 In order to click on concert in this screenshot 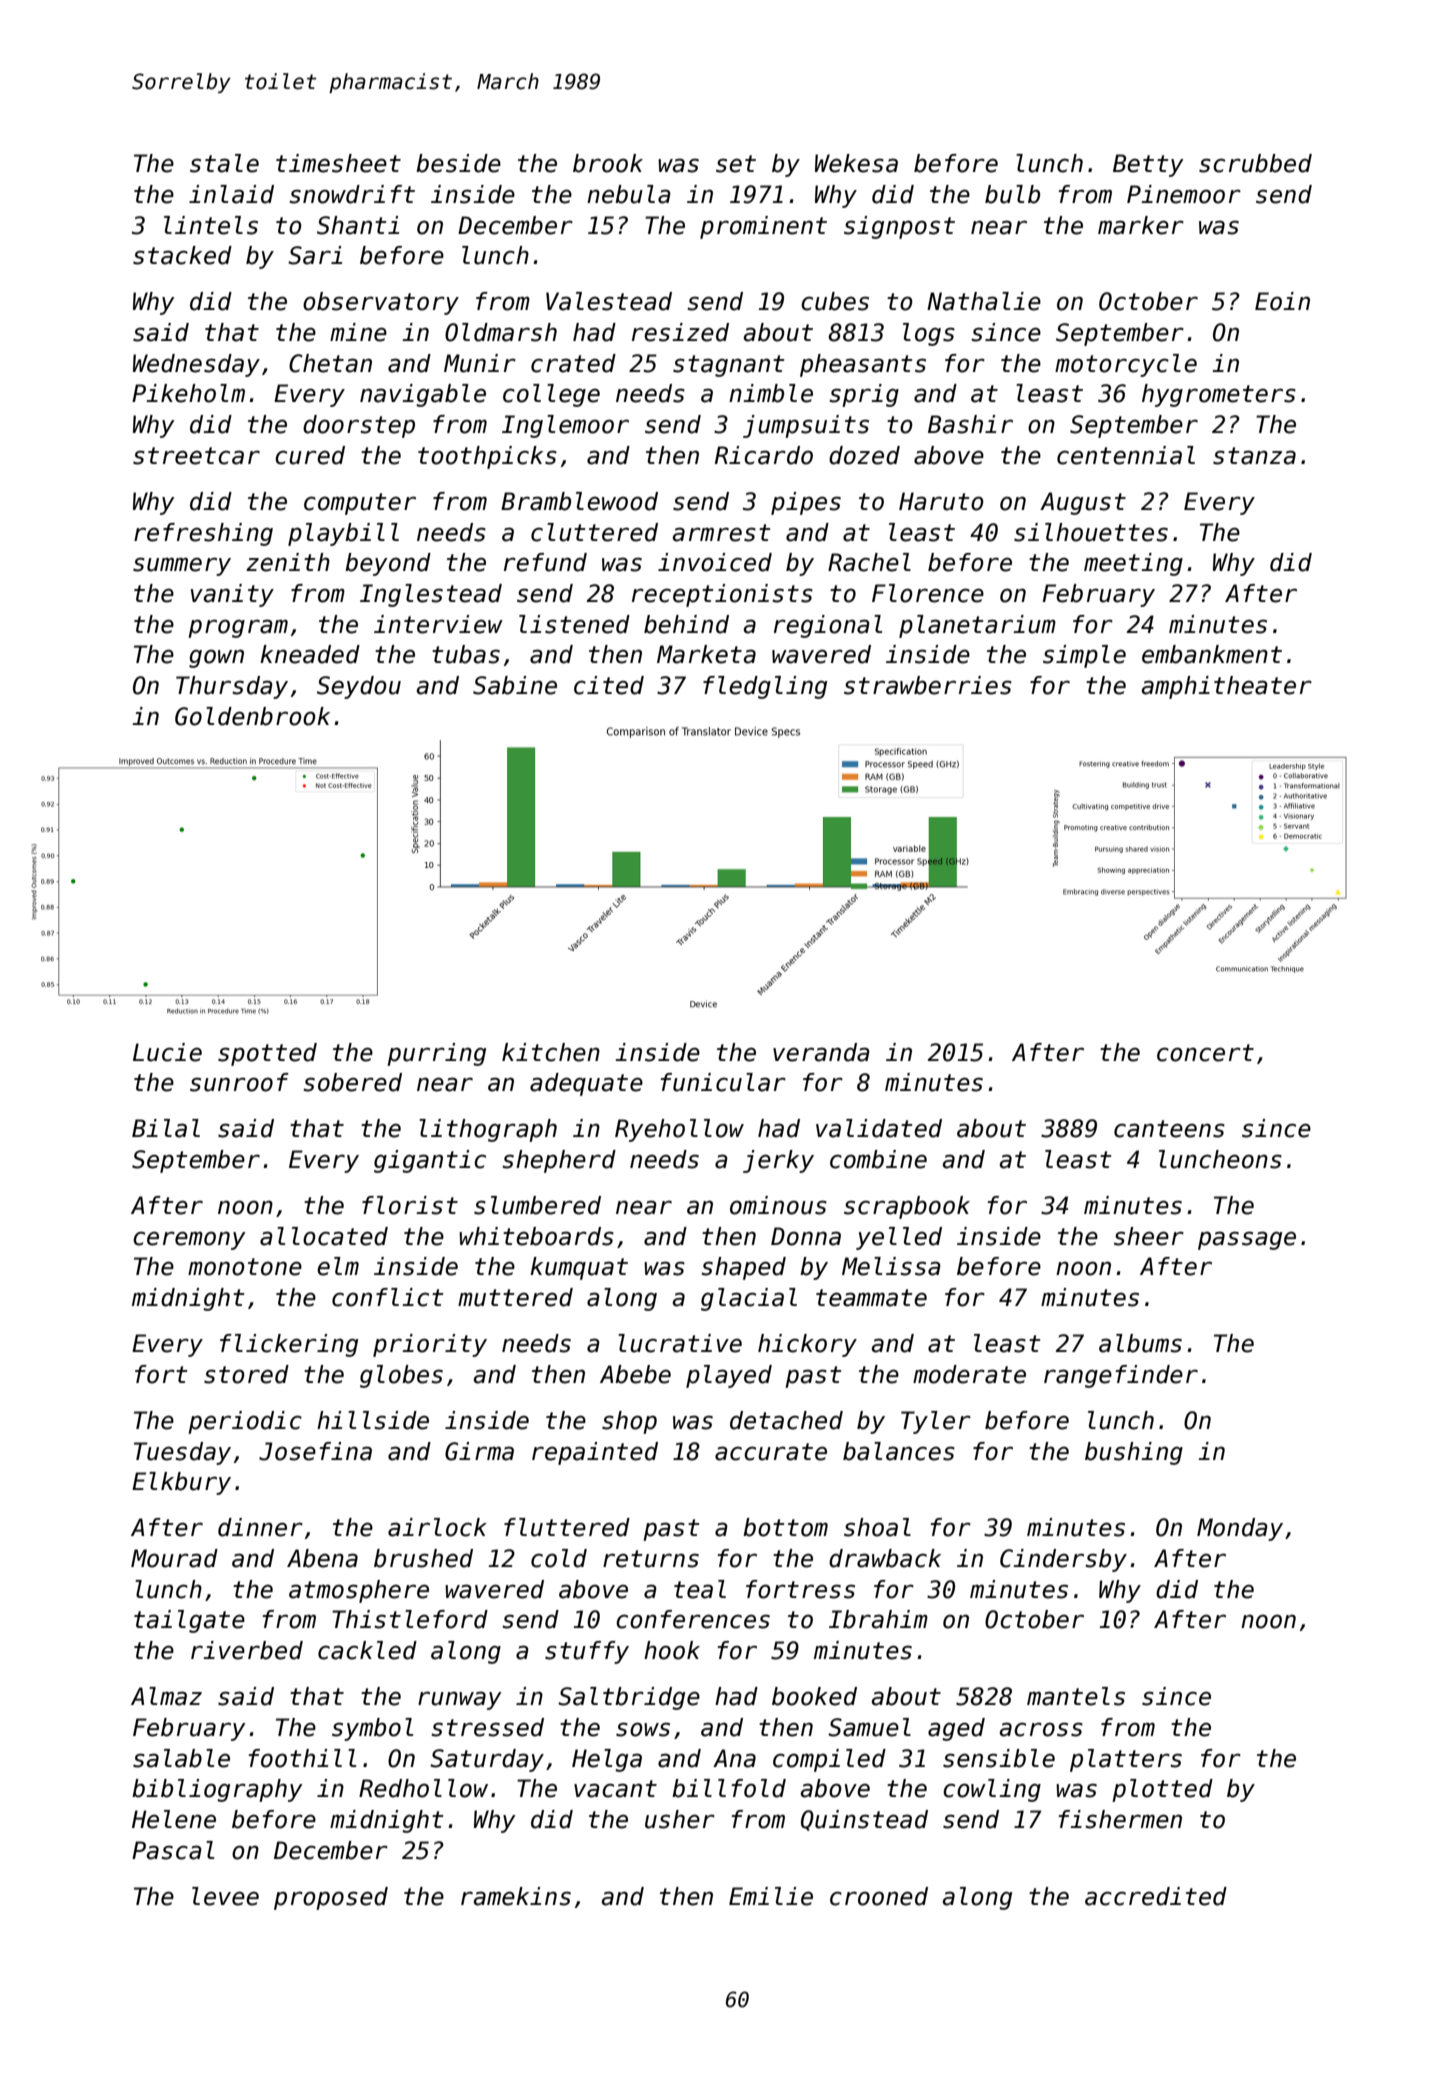, I will do `click(1205, 1053)`.
